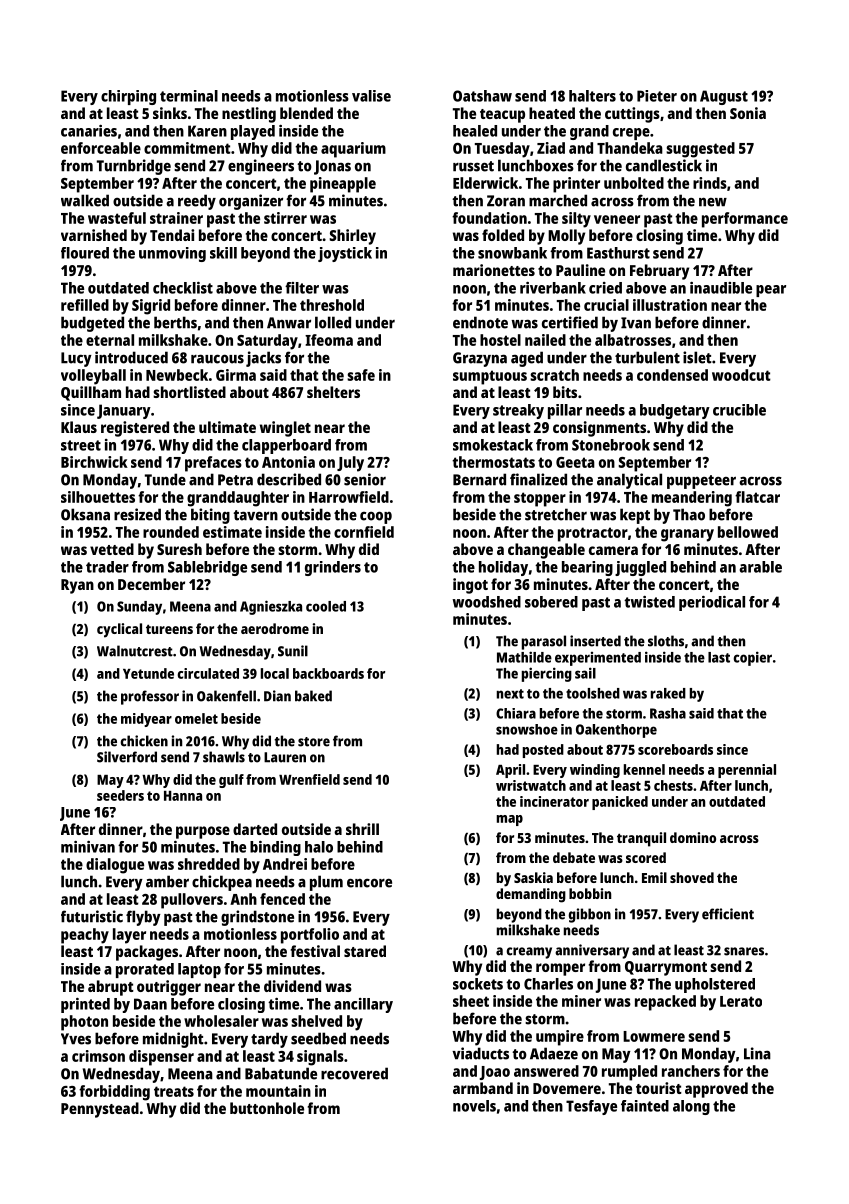 This image has width=849, height=1204. I want to click on rounded, so click(171, 532).
